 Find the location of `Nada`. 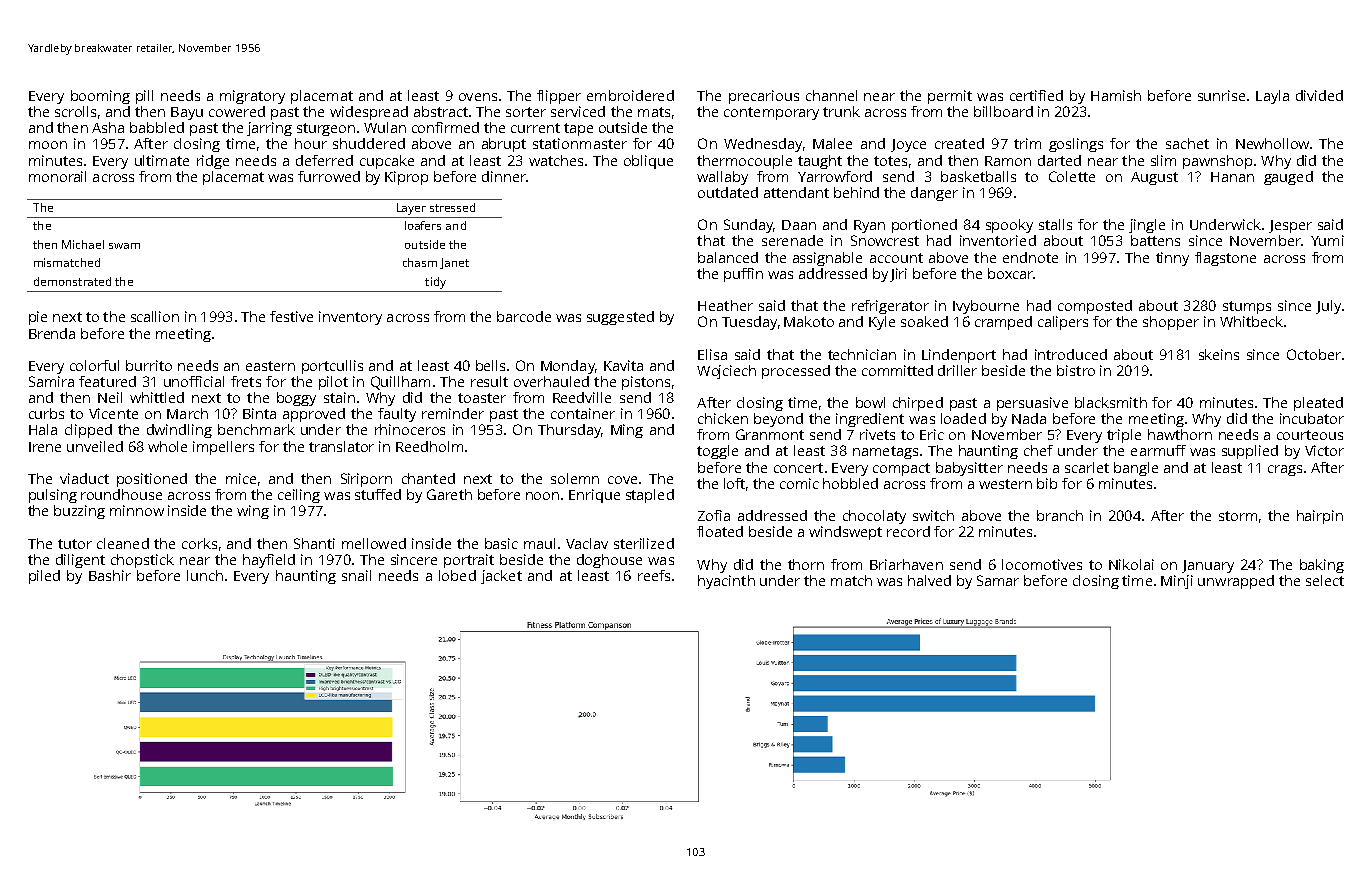

Nada is located at coordinates (1029, 418).
